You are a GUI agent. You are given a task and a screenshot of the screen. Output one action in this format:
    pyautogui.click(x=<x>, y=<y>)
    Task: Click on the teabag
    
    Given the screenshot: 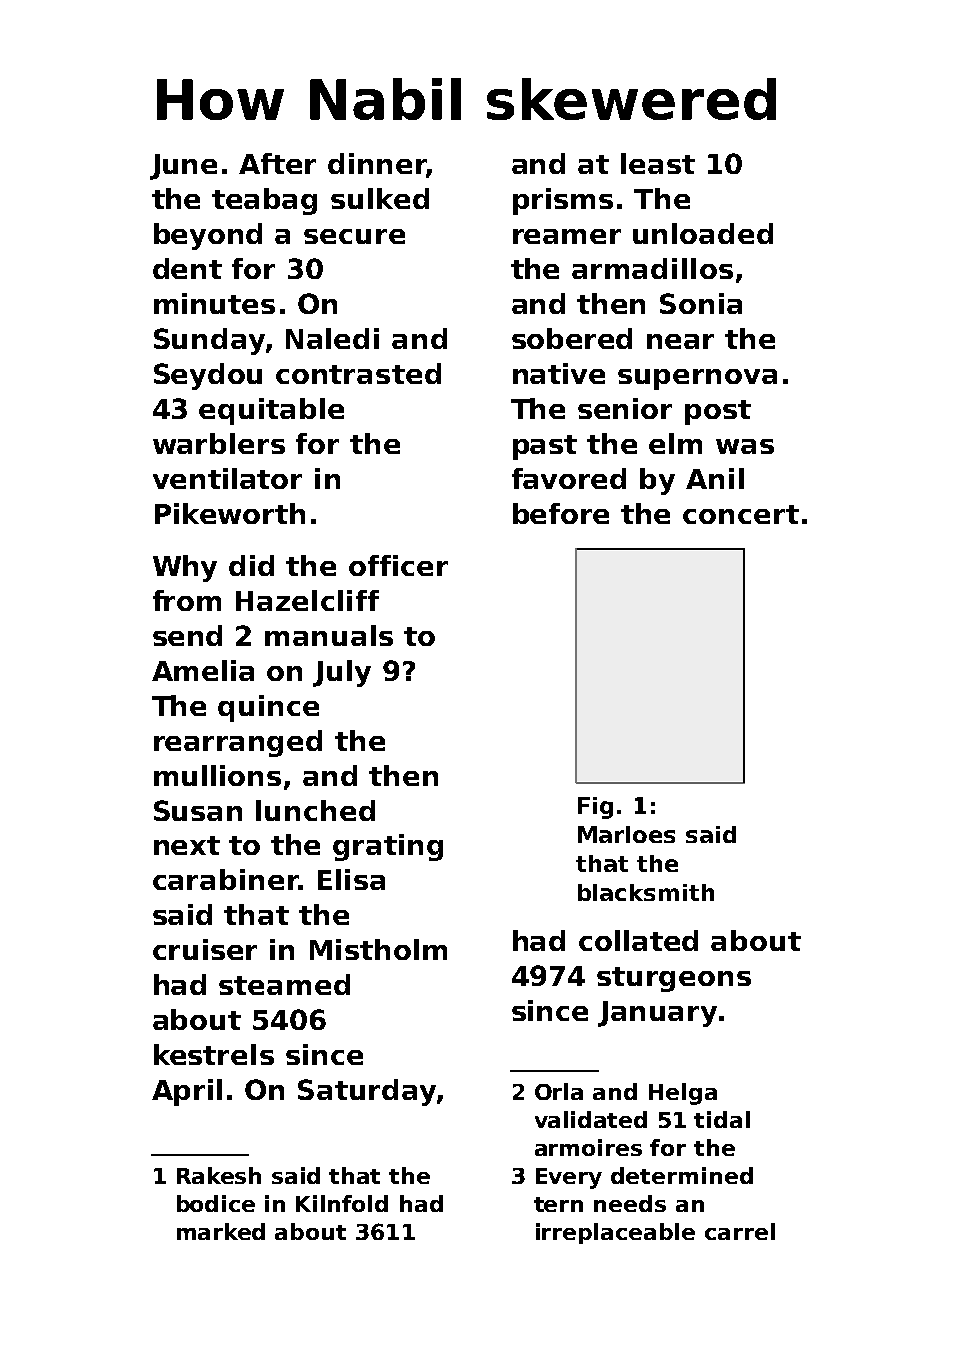 What is the action you would take?
    pyautogui.click(x=264, y=201)
